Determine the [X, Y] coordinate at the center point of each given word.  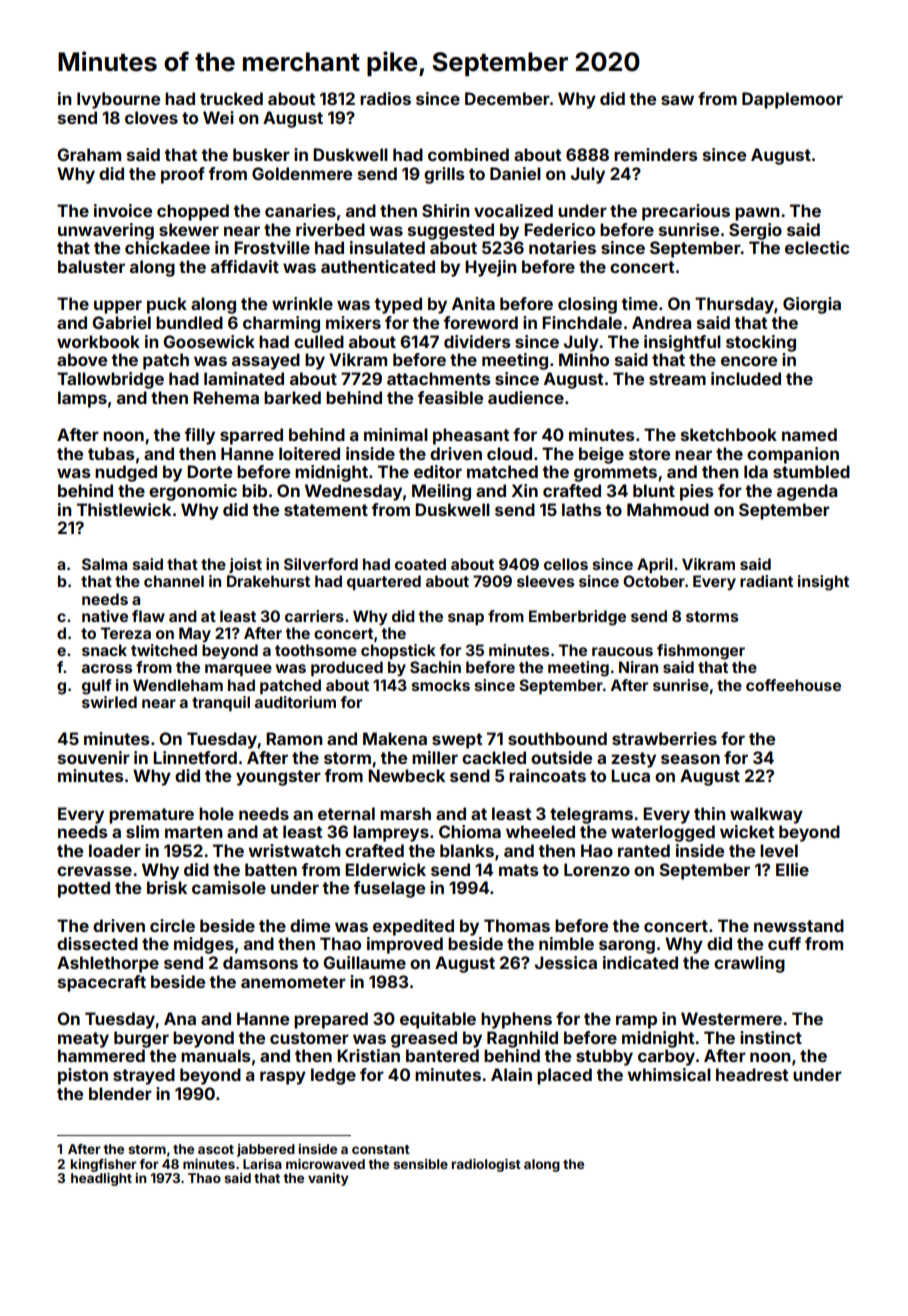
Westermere [731, 1018]
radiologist [486, 1165]
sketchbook [729, 434]
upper [118, 307]
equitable [438, 1020]
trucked [231, 98]
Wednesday [353, 492]
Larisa [262, 1164]
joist [245, 565]
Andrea [661, 322]
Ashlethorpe [108, 964]
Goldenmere [302, 173]
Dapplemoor [792, 100]
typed [398, 305]
